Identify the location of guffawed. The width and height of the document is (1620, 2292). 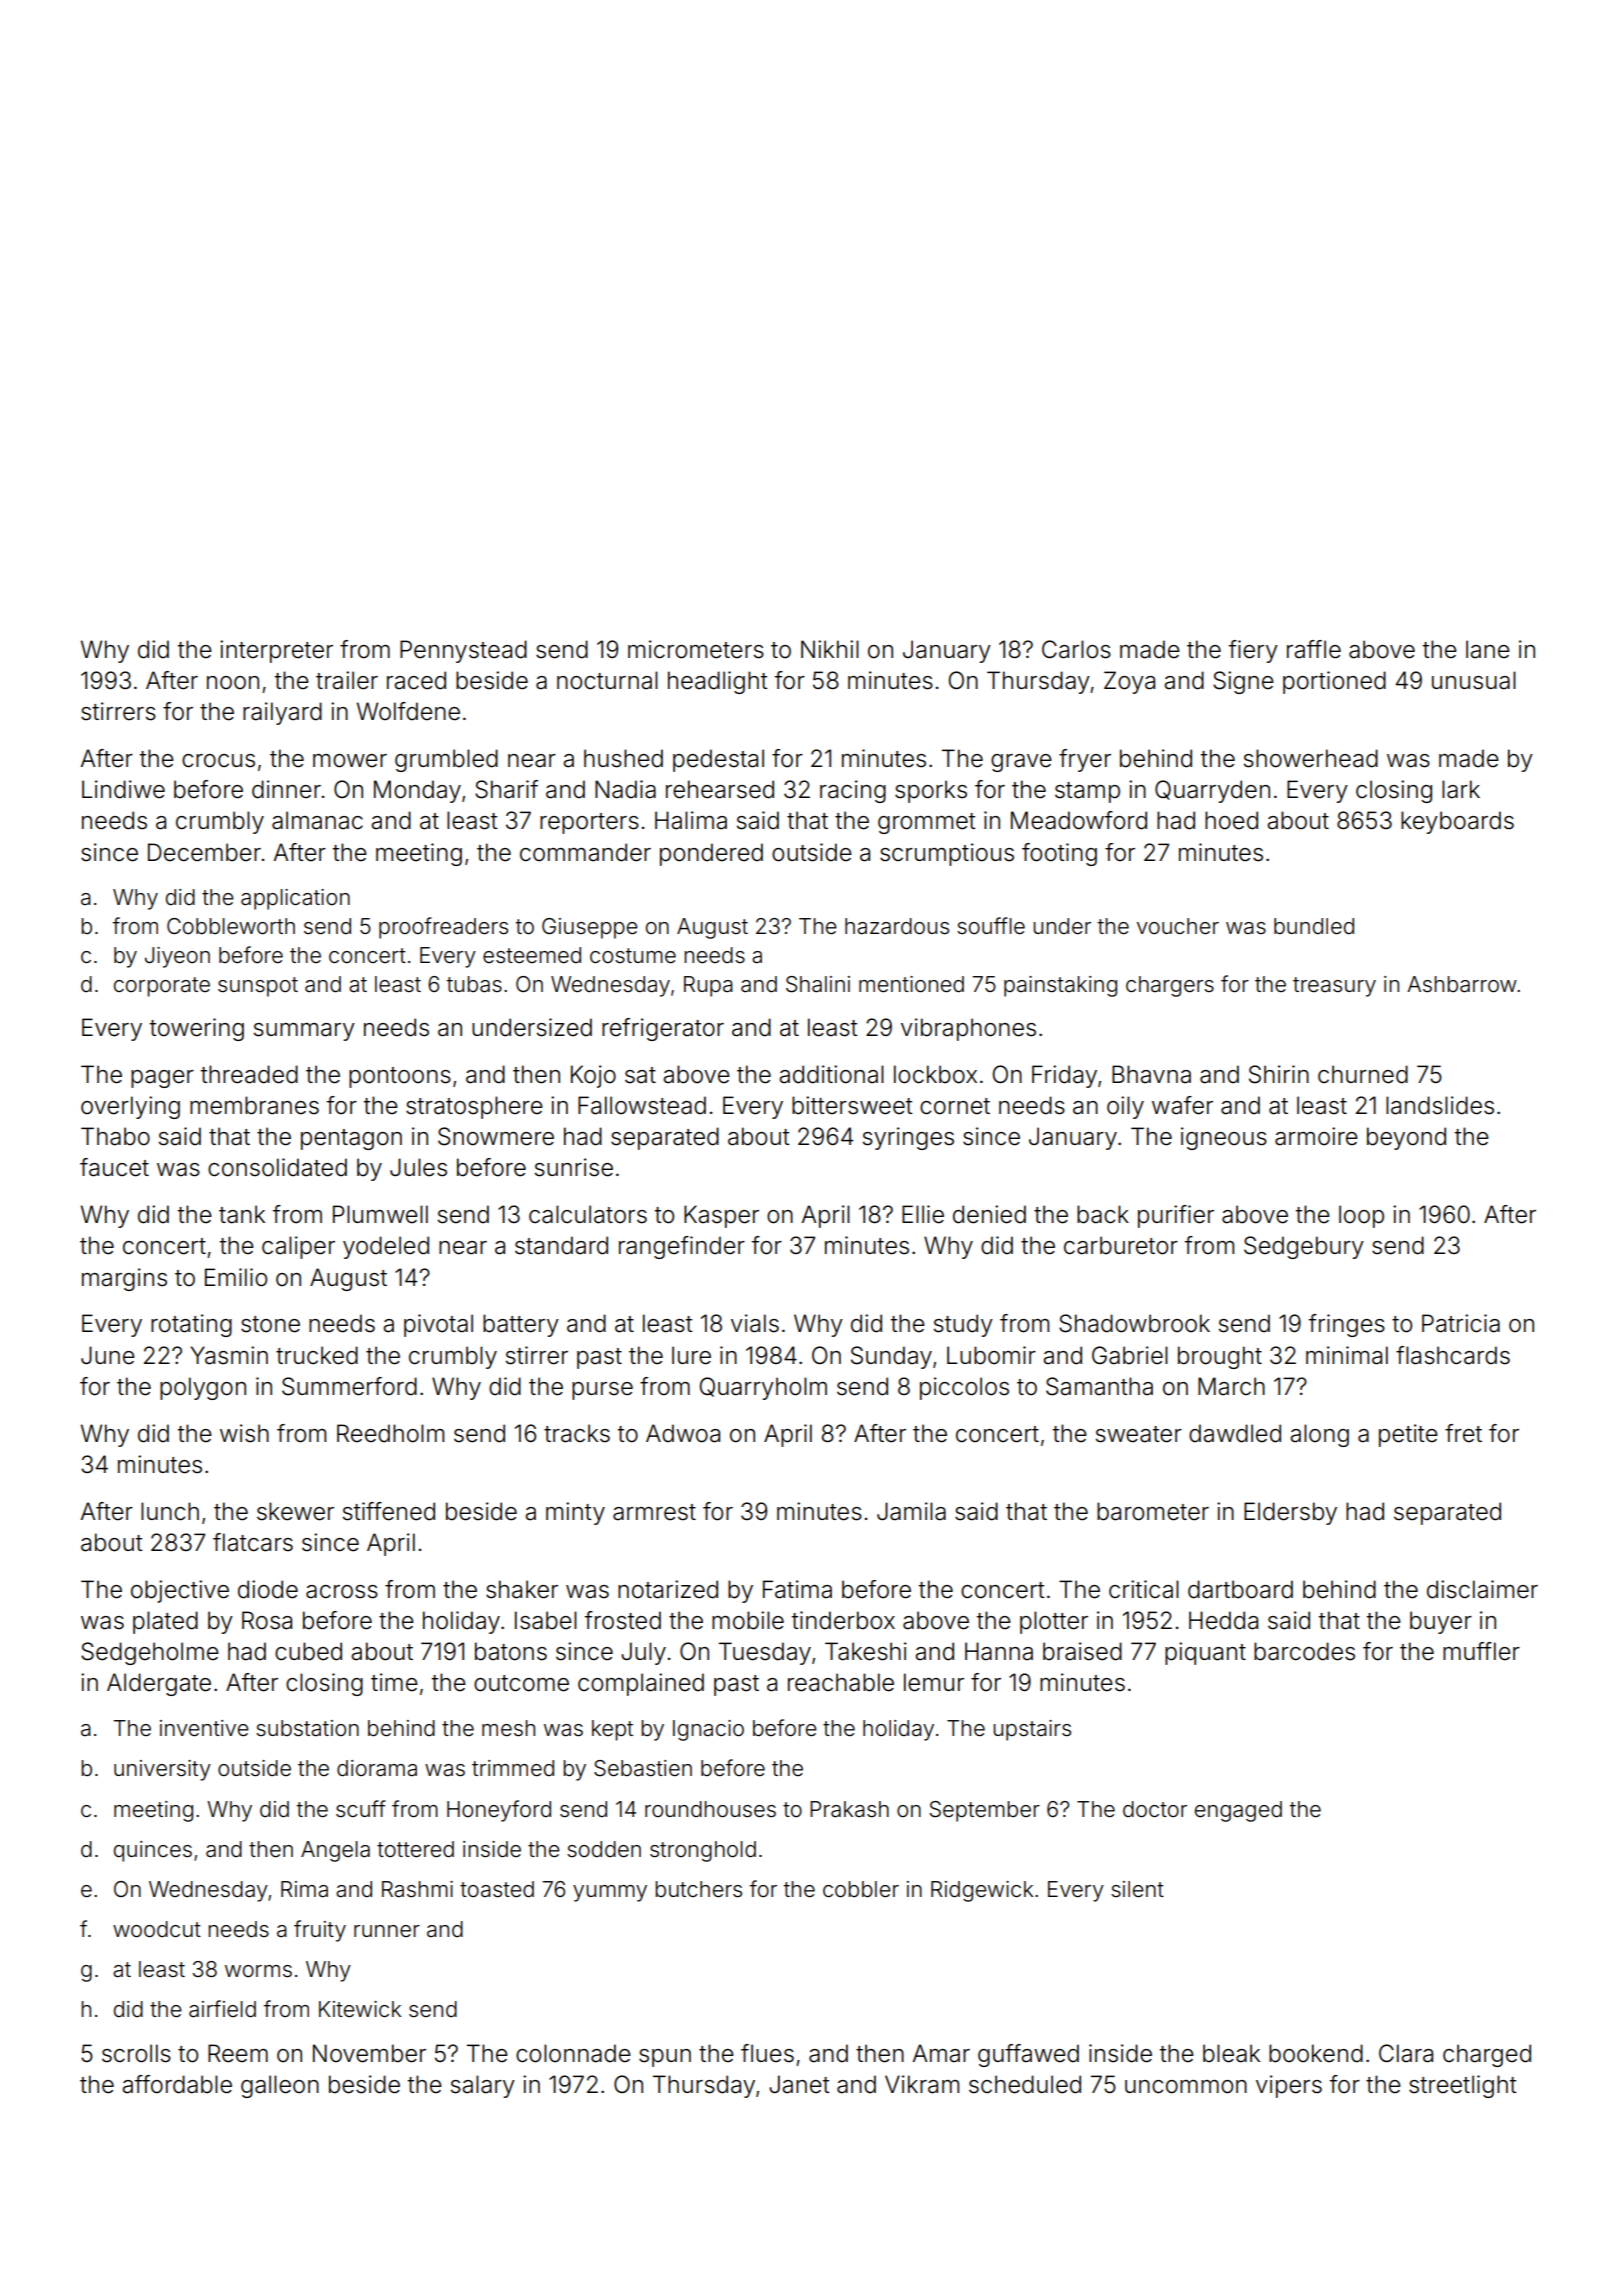
(1028, 2055).
